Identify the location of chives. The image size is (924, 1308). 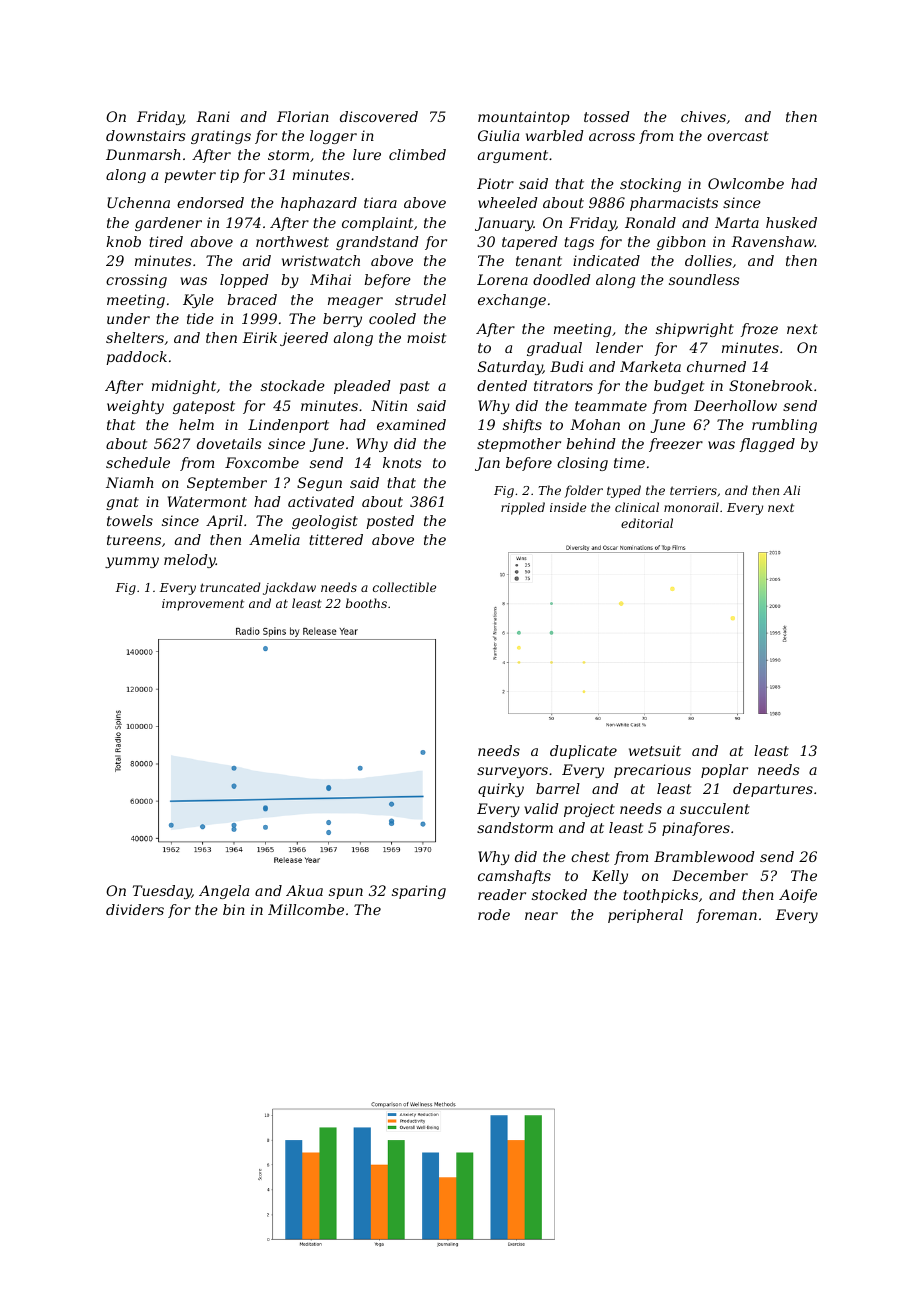
(703, 116).
